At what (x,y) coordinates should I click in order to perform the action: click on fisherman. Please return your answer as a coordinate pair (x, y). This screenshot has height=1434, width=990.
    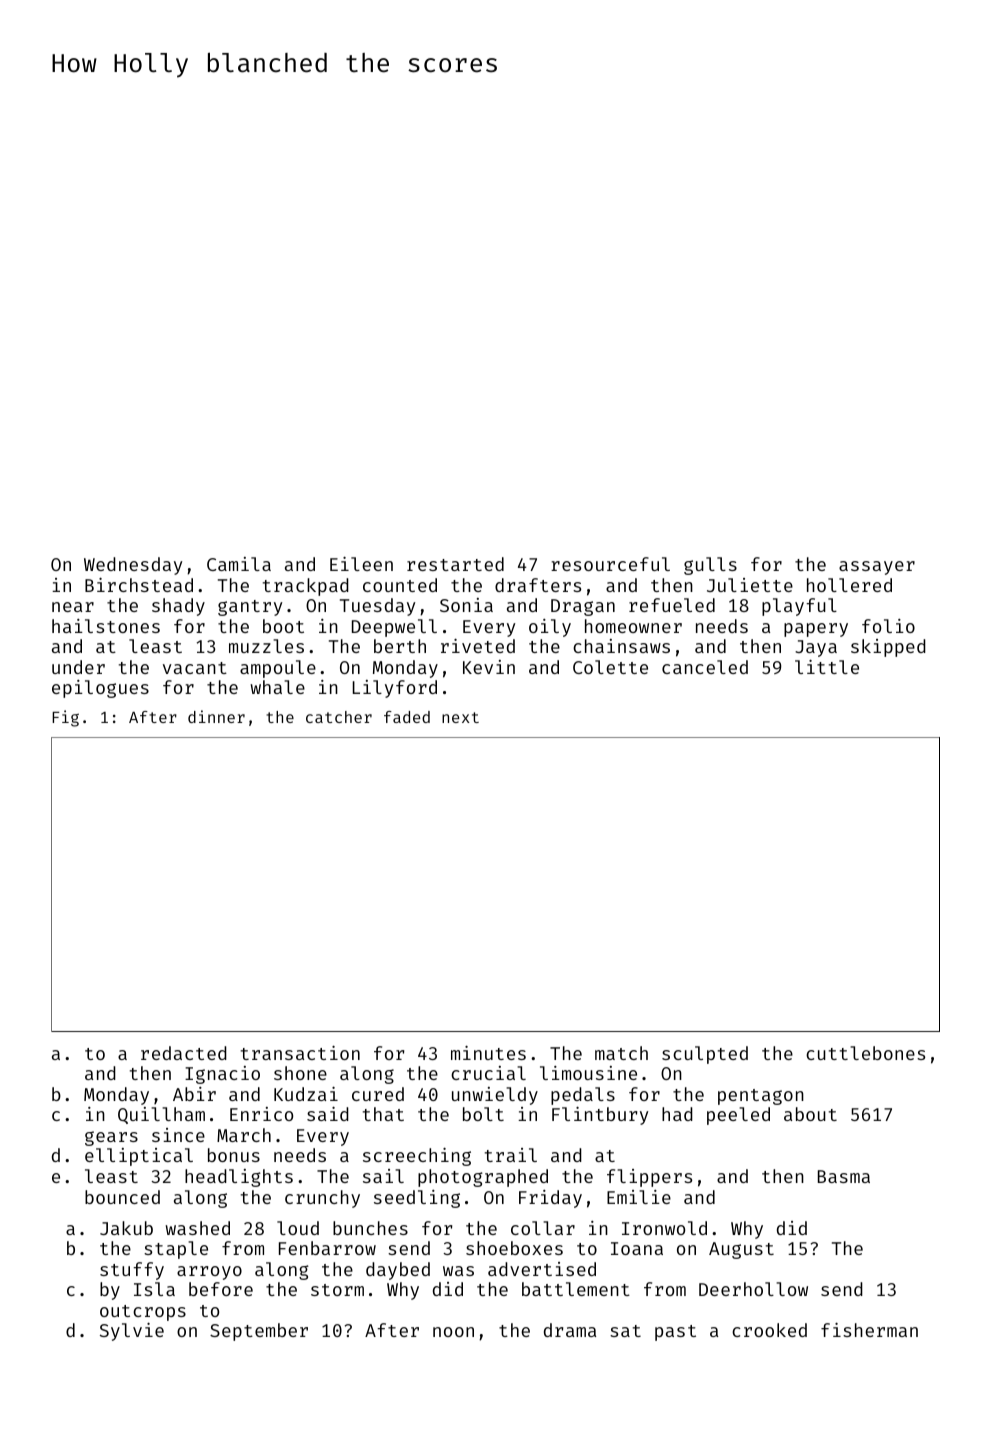
    Looking at the image, I should click on (869, 1330).
